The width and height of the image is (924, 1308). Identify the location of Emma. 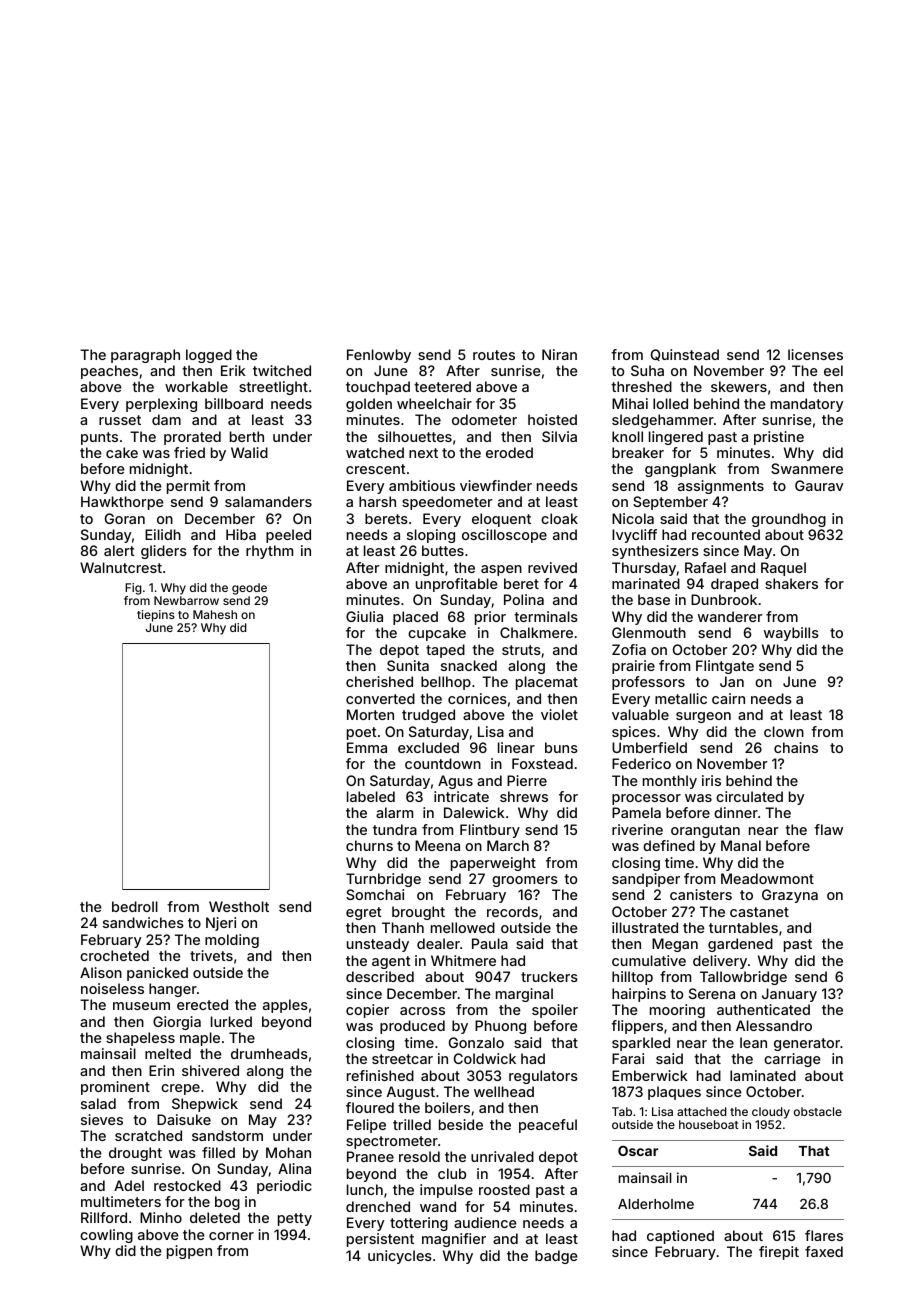
(367, 747).
